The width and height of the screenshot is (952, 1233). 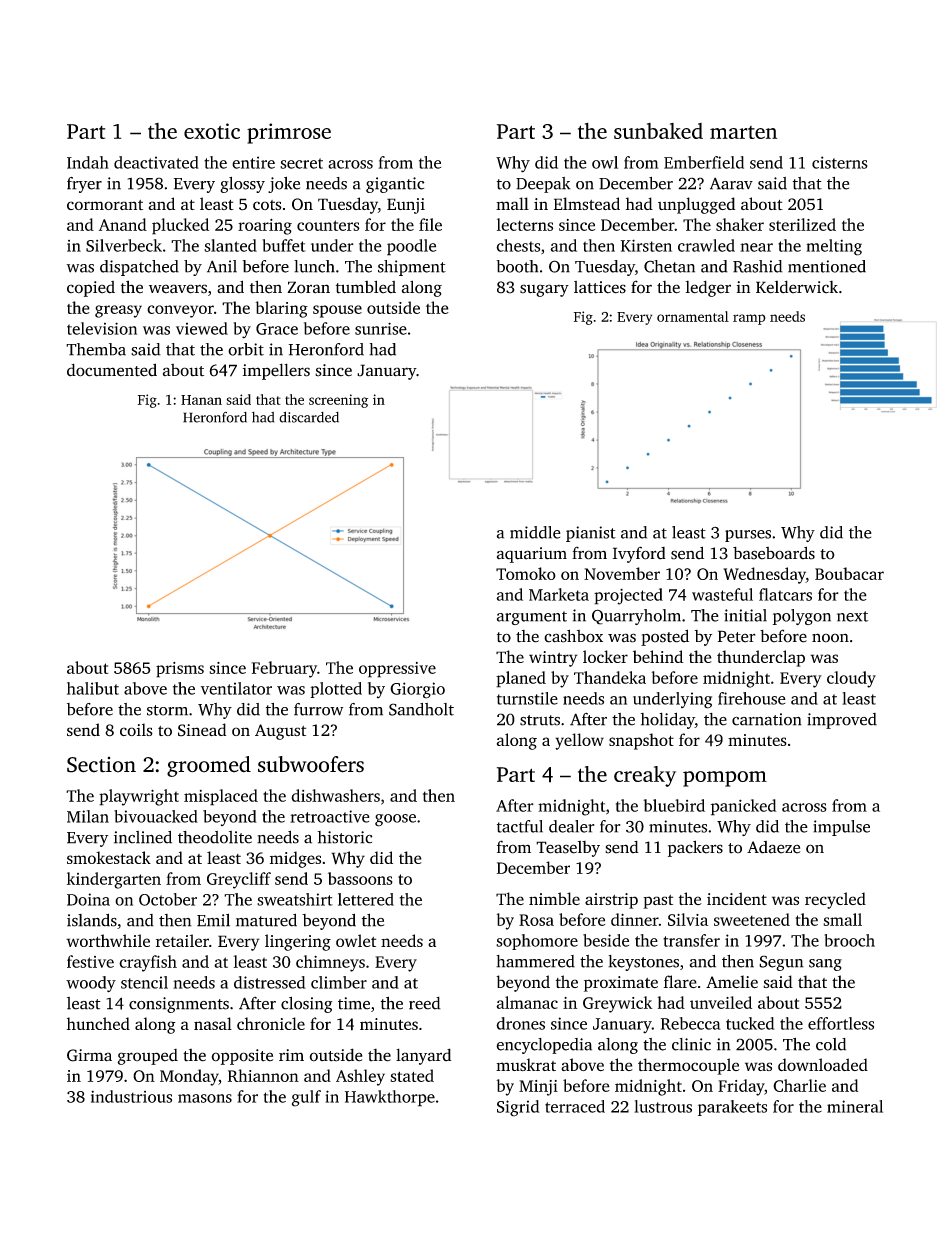 What do you see at coordinates (785, 594) in the screenshot?
I see `flatcars` at bounding box center [785, 594].
